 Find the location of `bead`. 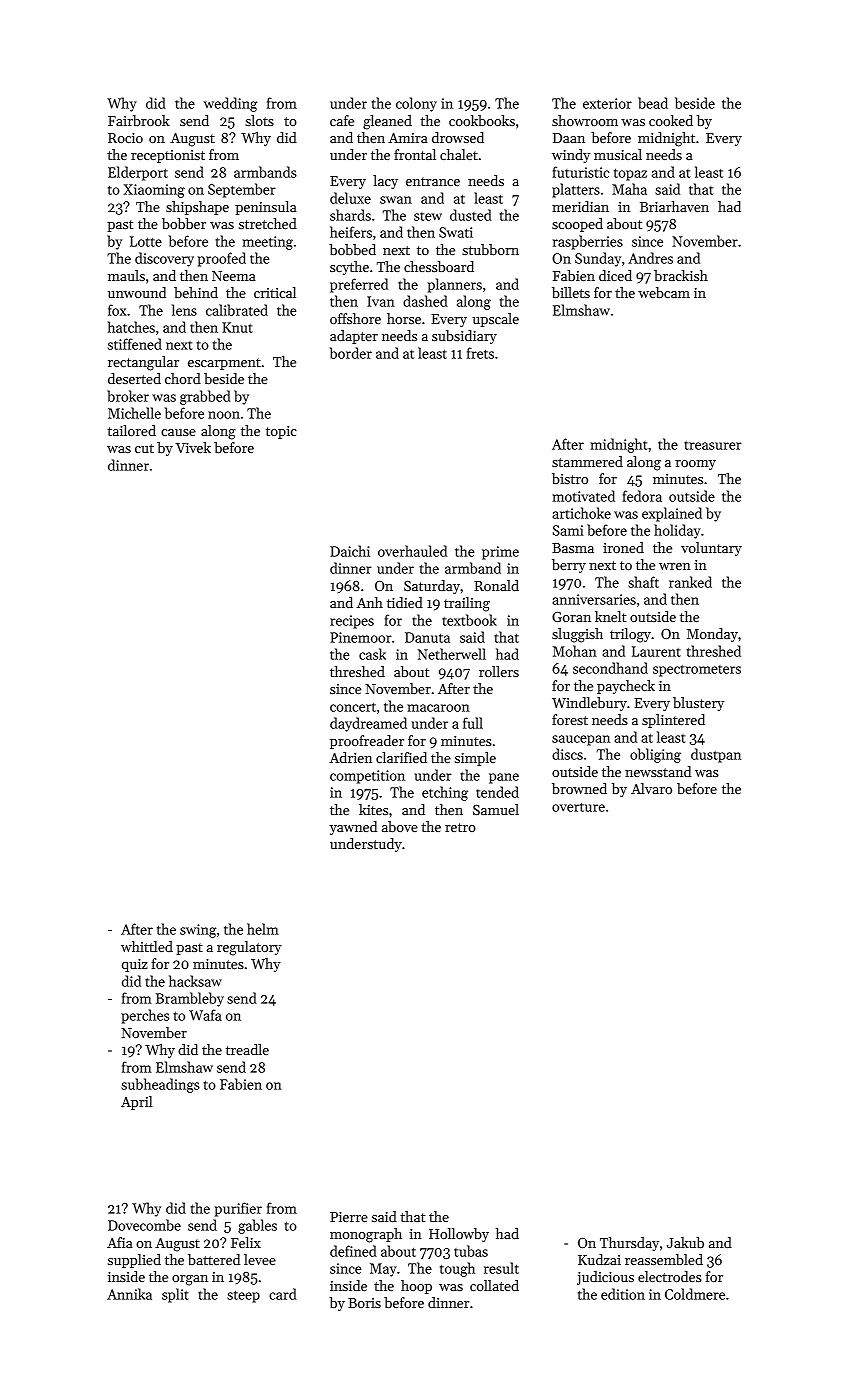

bead is located at coordinates (653, 103).
